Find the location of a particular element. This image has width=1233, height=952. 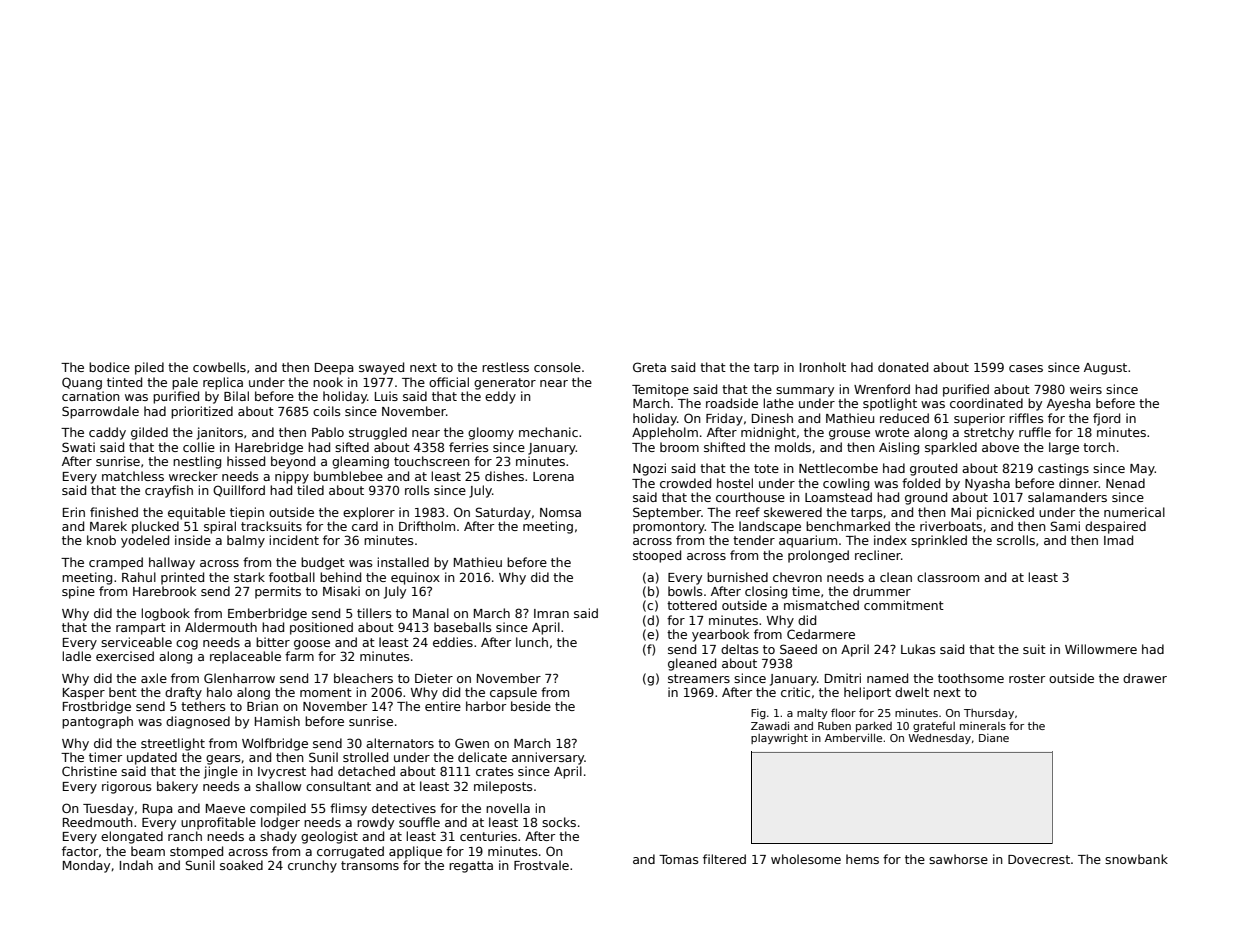

Bilal is located at coordinates (236, 396).
